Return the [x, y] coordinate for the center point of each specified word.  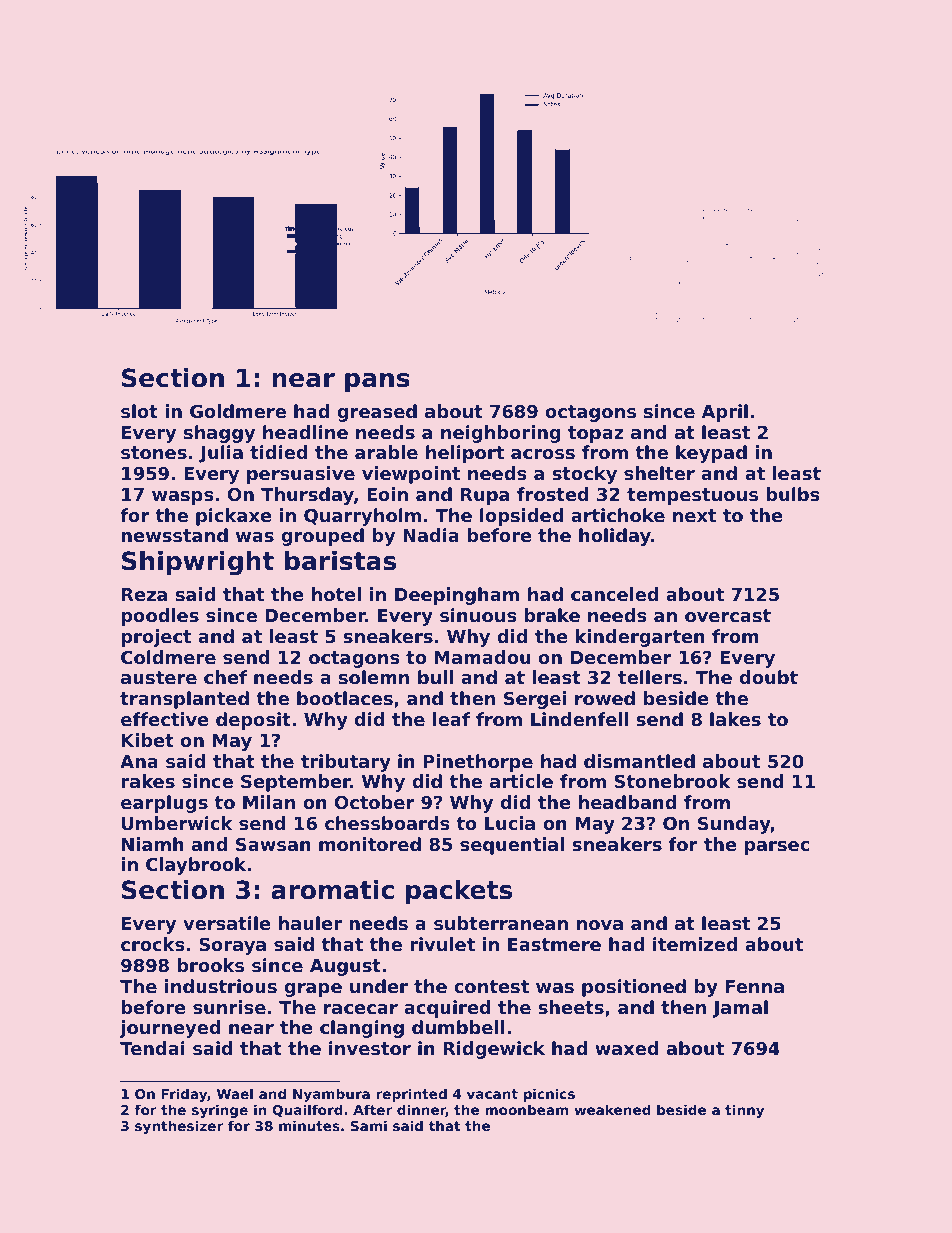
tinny [744, 1111]
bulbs [793, 494]
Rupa [485, 496]
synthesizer [179, 1127]
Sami [369, 1125]
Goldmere [238, 411]
